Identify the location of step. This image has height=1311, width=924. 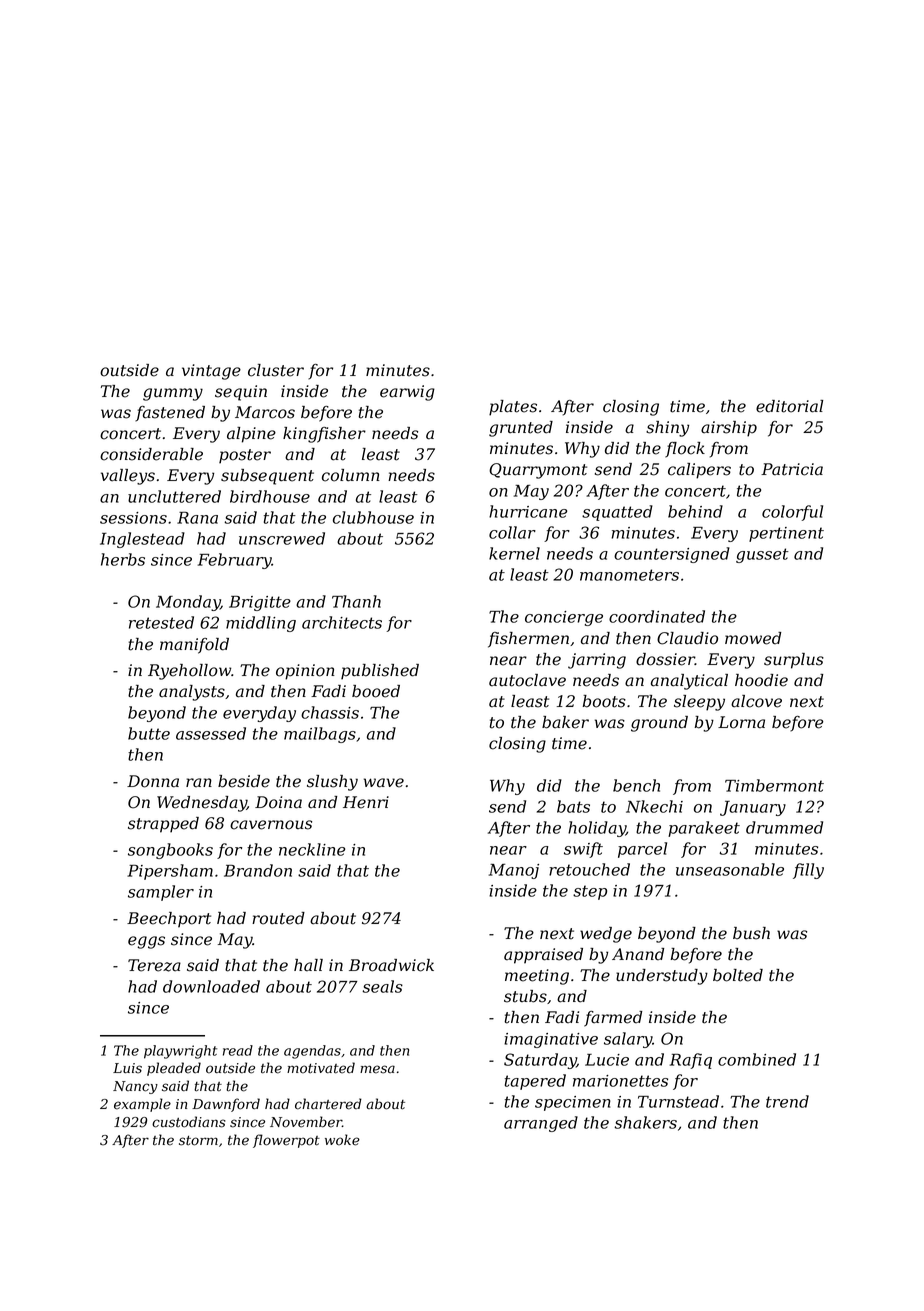
(590, 892).
